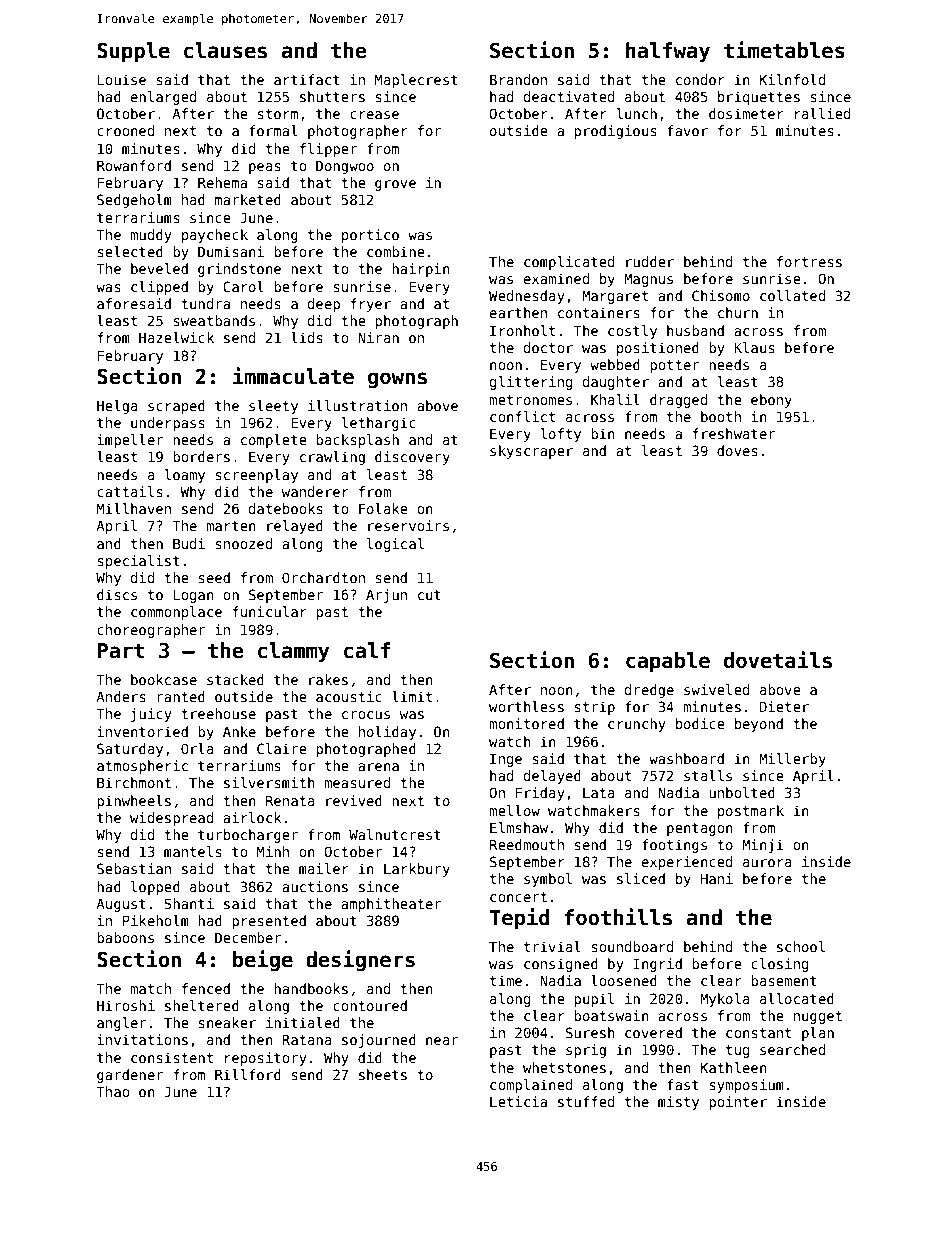 The height and width of the screenshot is (1233, 952). Describe the element at coordinates (416, 81) in the screenshot. I see `Maplecrest` at that location.
